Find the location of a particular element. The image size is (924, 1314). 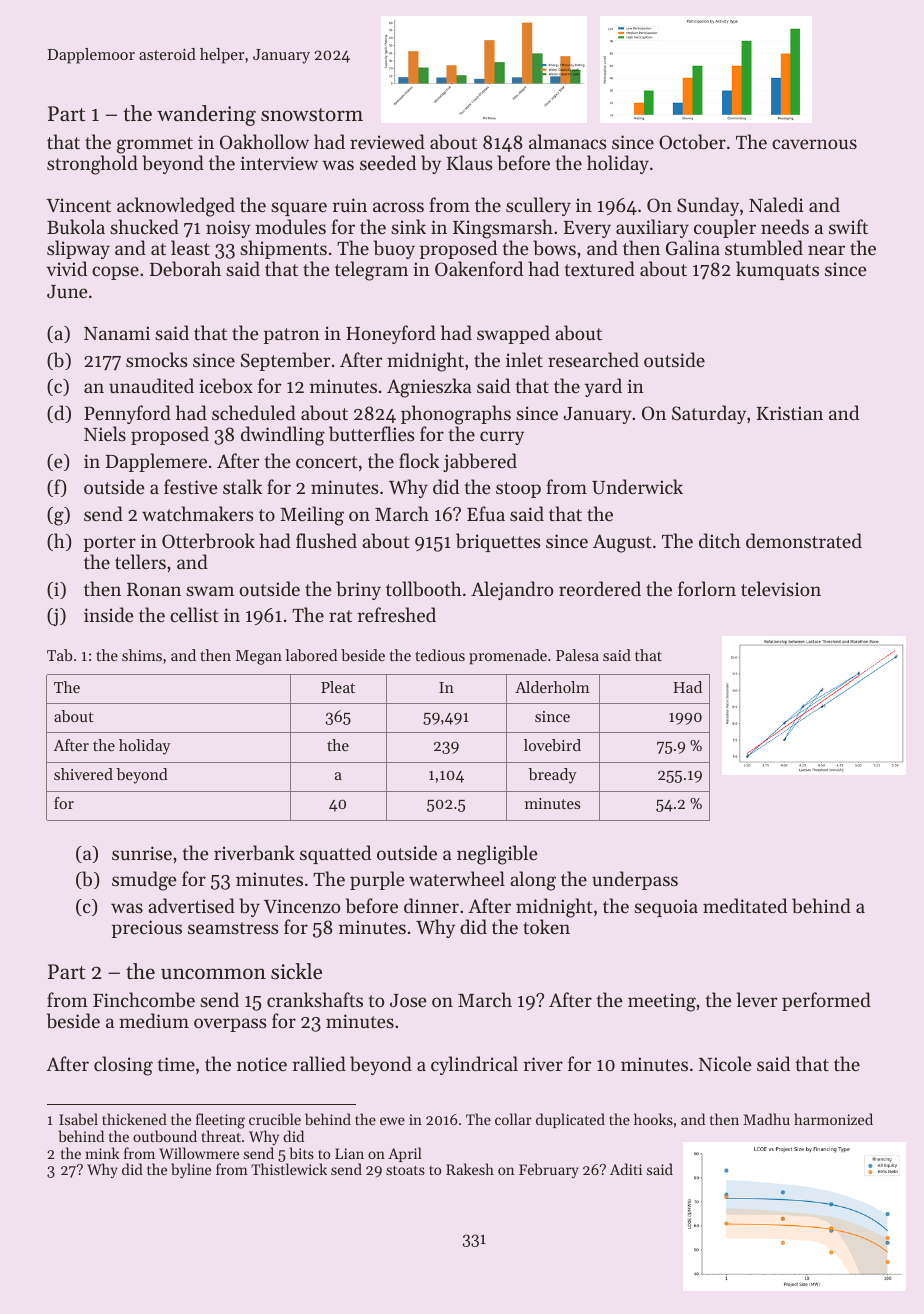

noisy is located at coordinates (228, 229).
